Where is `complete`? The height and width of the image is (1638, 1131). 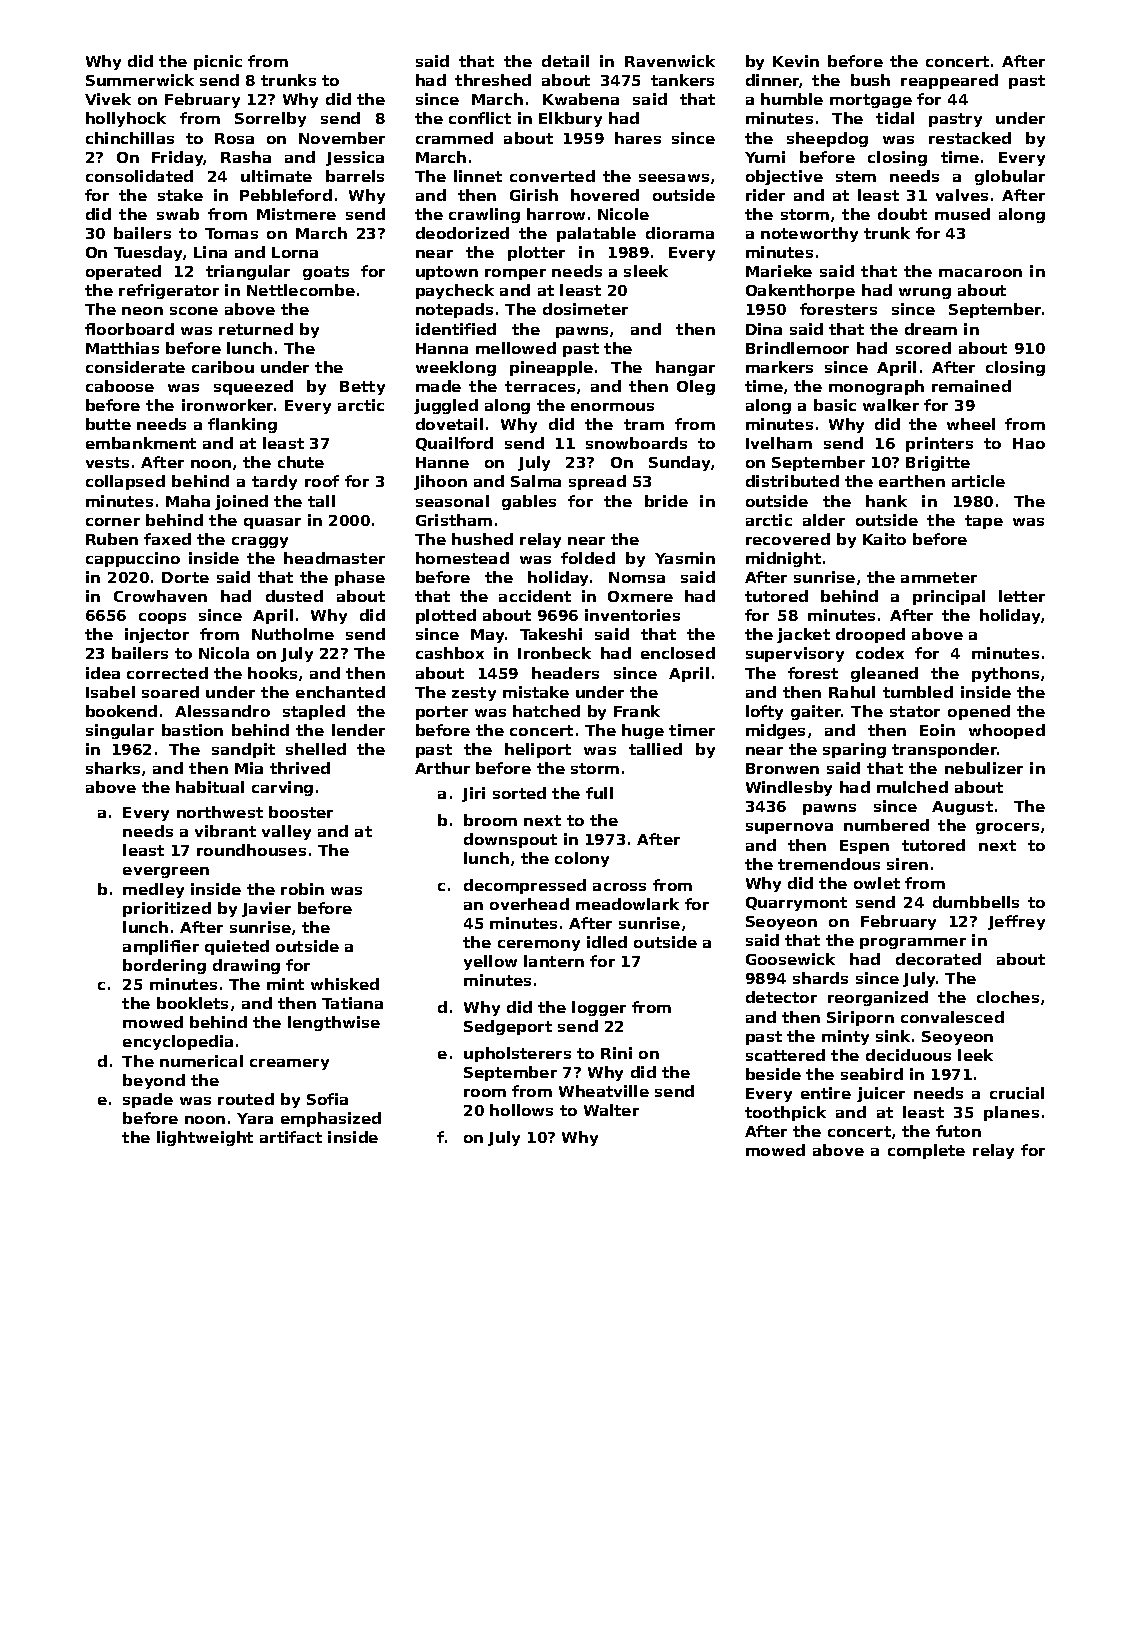 complete is located at coordinates (926, 1151).
